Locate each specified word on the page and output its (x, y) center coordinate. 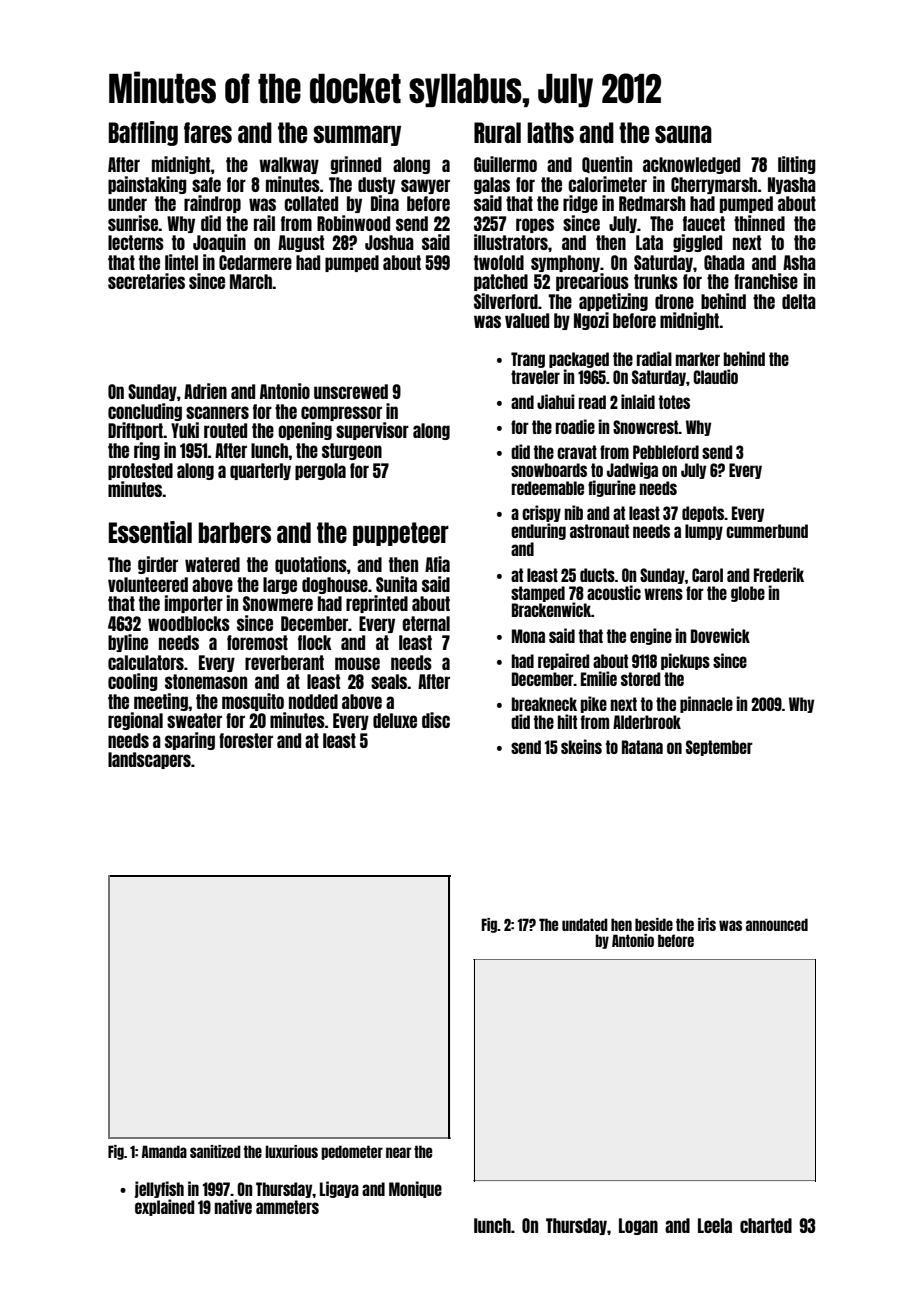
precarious (592, 282)
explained (164, 1207)
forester (246, 740)
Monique (415, 1189)
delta (799, 301)
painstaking (147, 185)
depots (703, 514)
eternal (426, 623)
